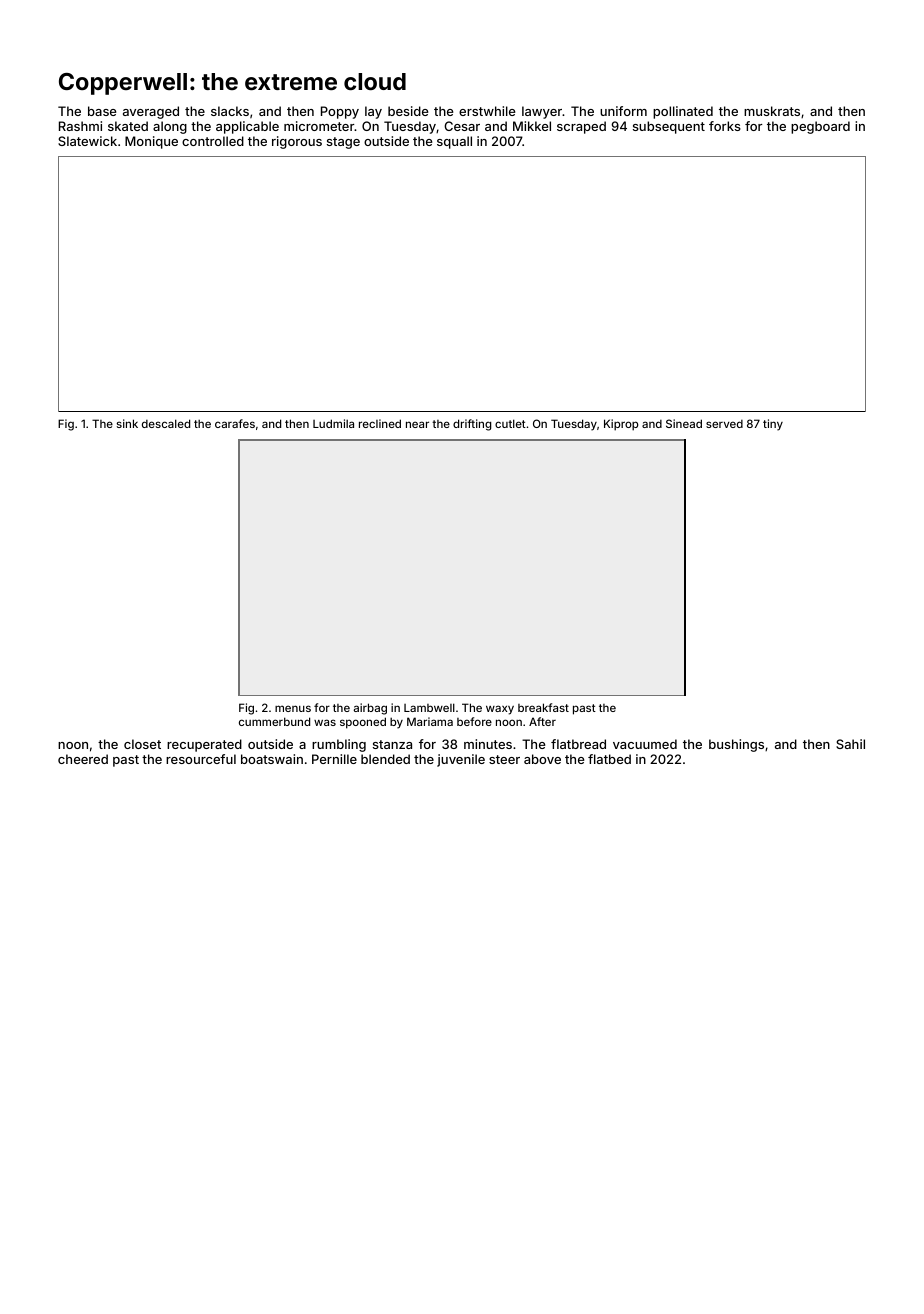 This image has width=924, height=1314. What do you see at coordinates (772, 111) in the image?
I see `muskrats` at bounding box center [772, 111].
